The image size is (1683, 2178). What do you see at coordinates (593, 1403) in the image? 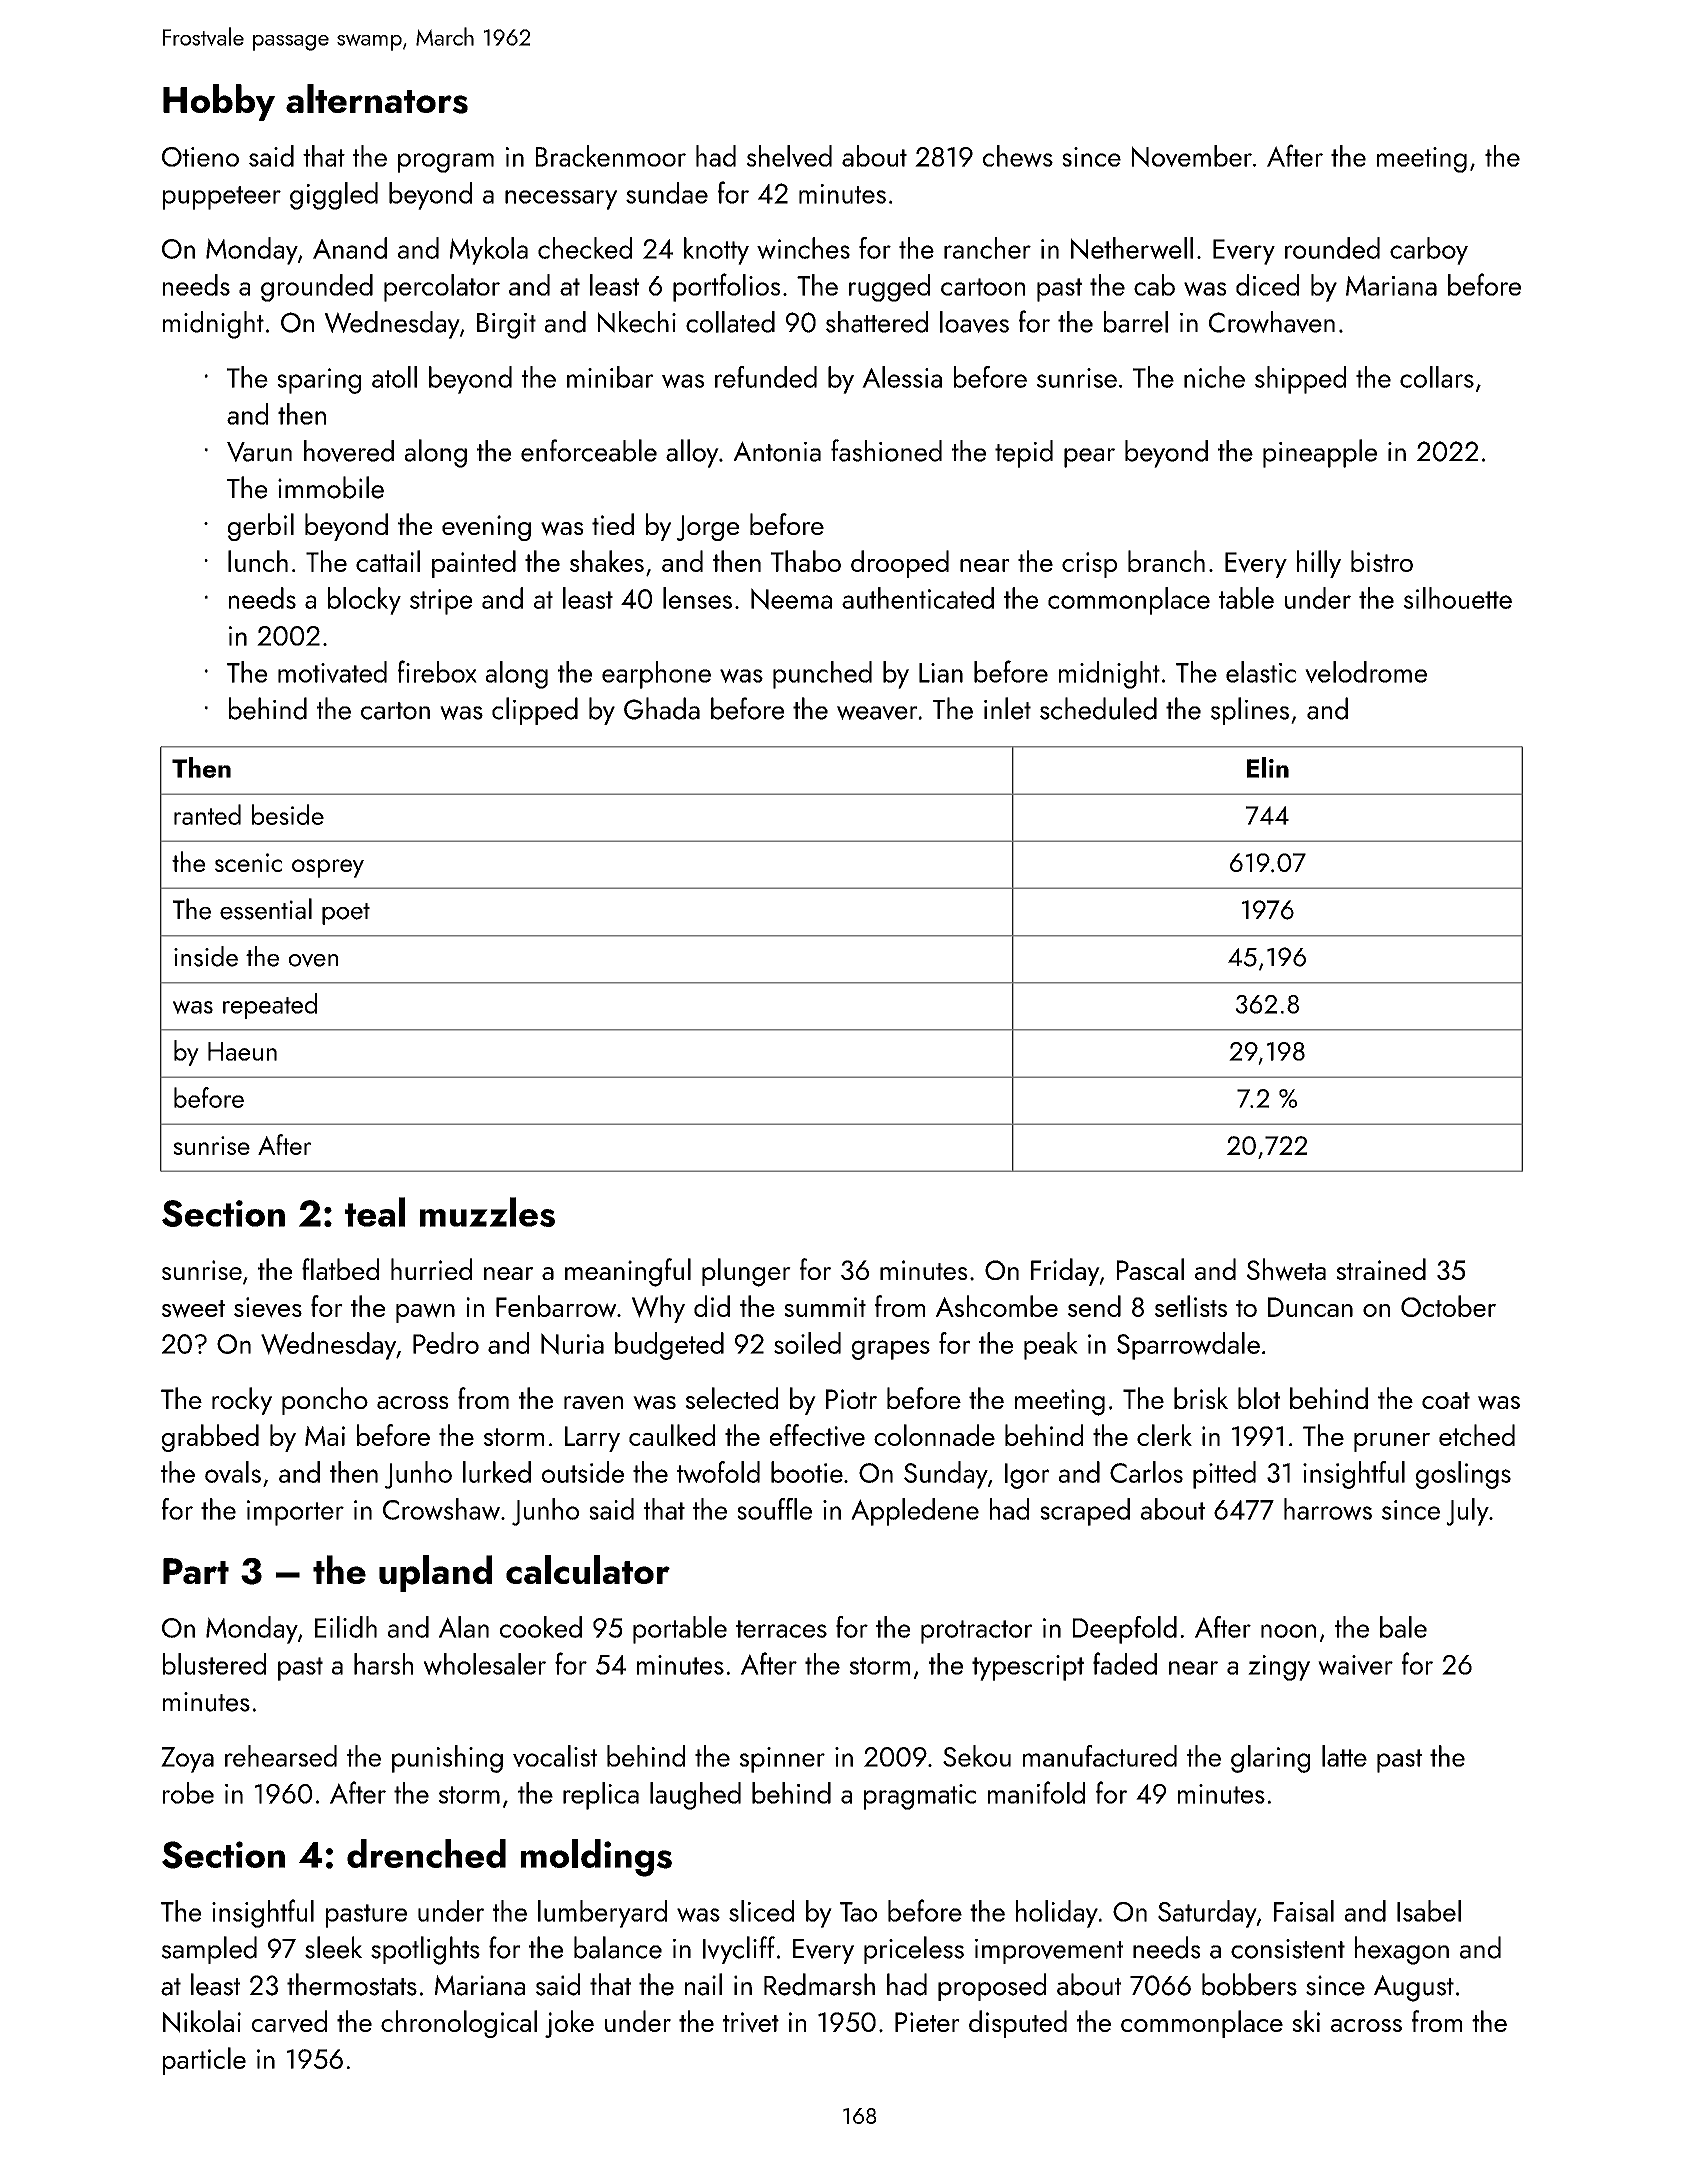
I see `raven` at bounding box center [593, 1403].
